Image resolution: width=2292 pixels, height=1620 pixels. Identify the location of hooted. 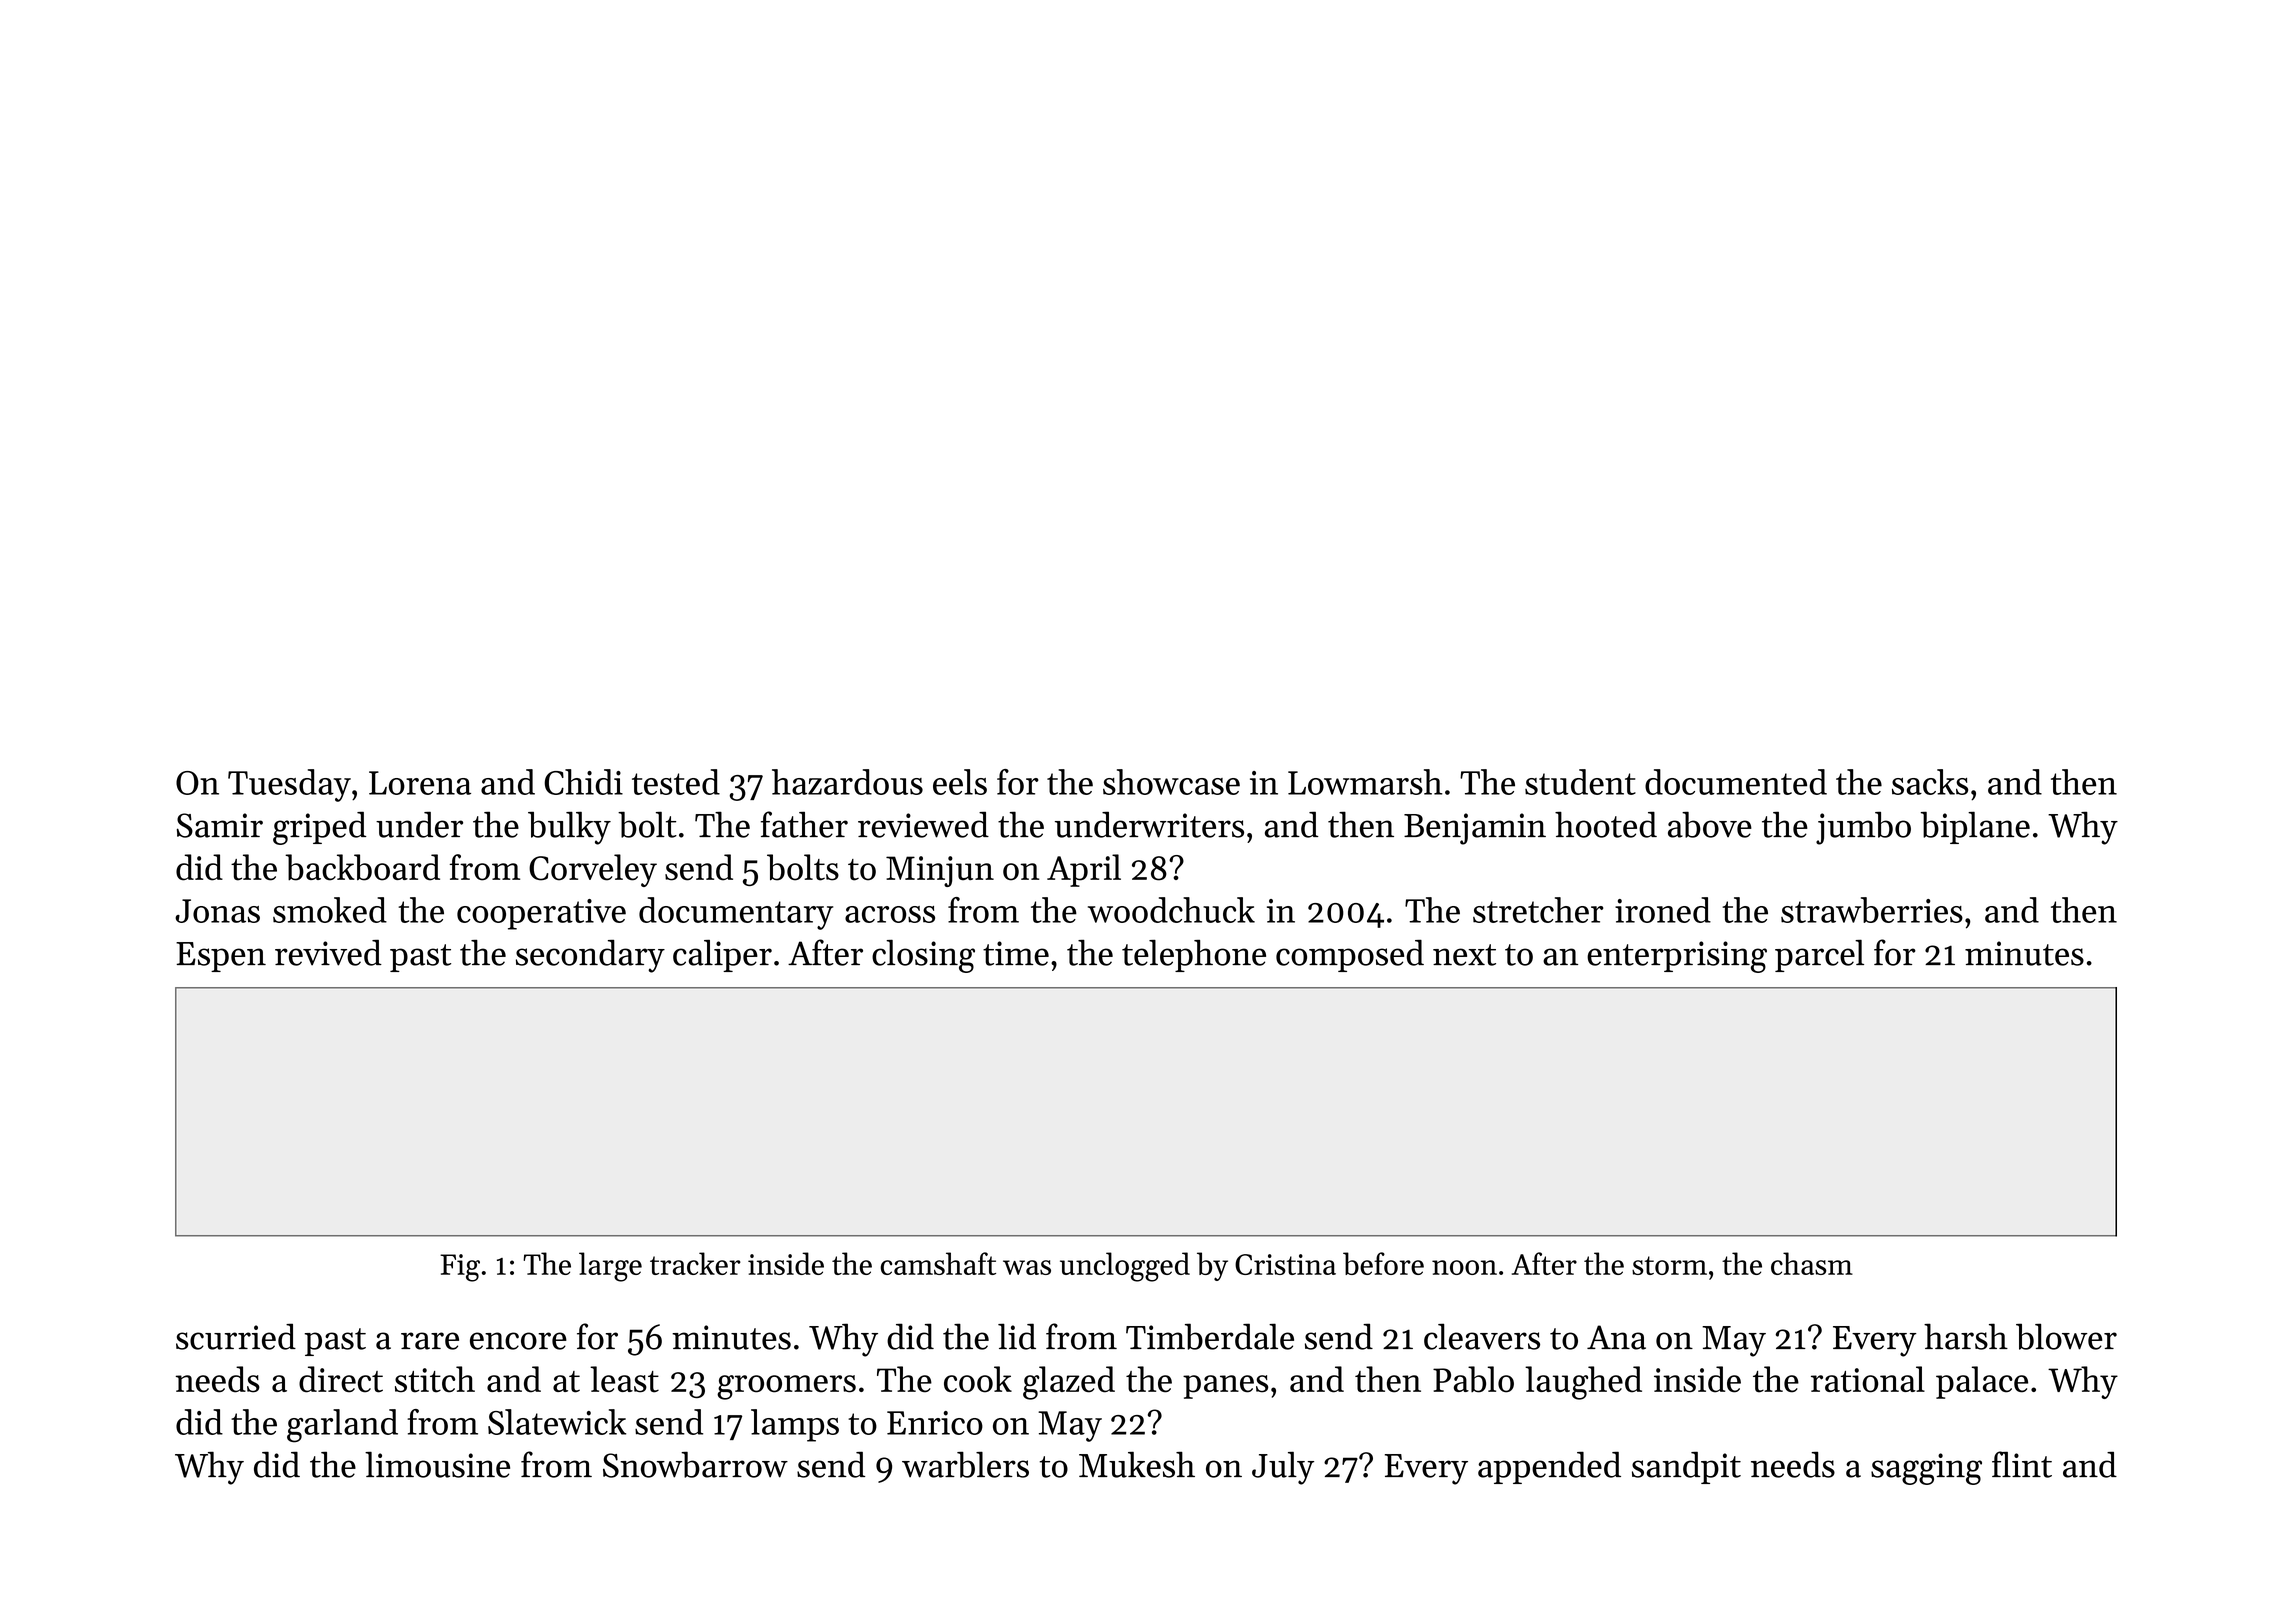
(1606, 824).
